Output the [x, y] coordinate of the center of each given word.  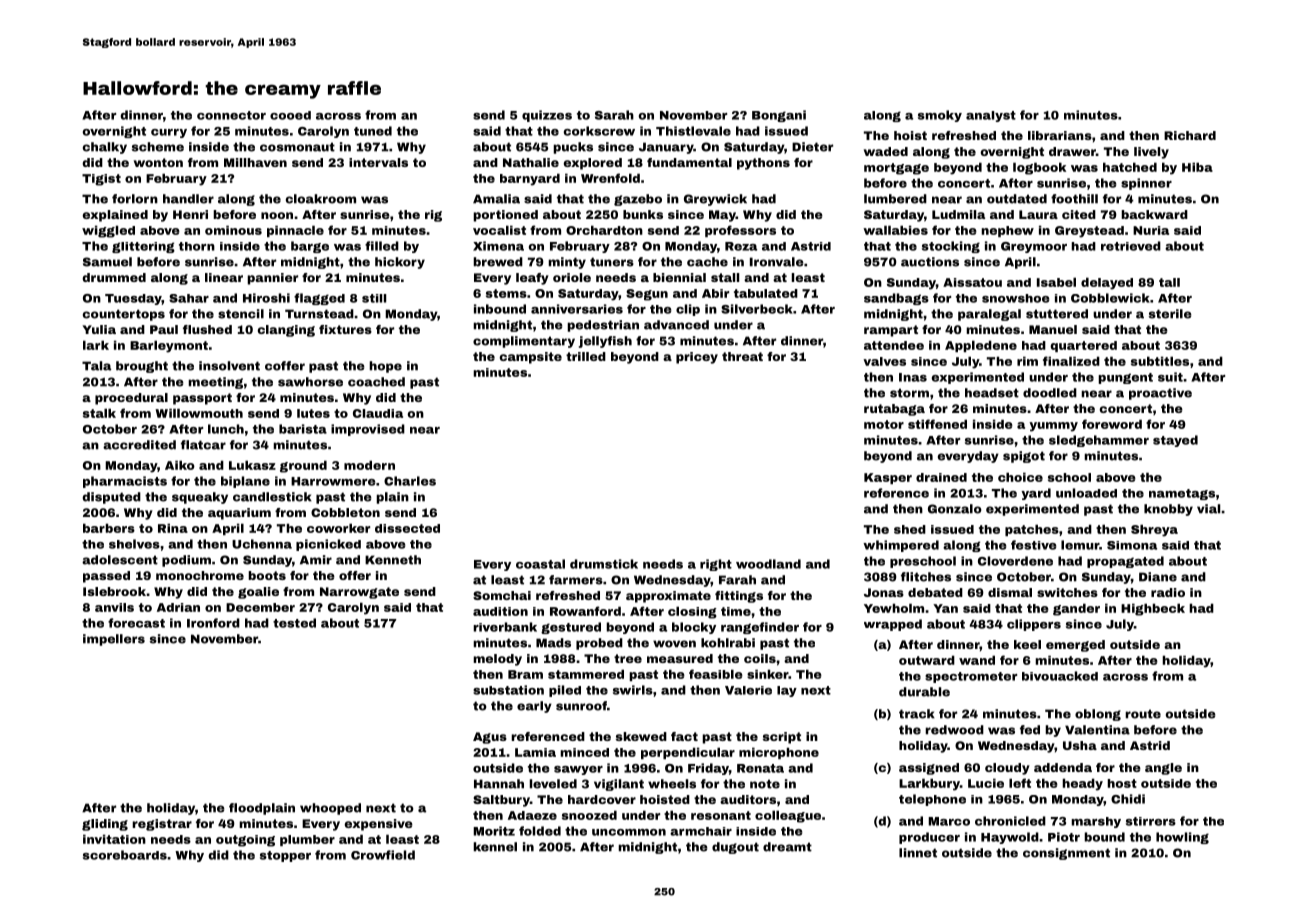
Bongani [779, 116]
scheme [158, 147]
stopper [285, 856]
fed [1030, 730]
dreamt [787, 847]
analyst [991, 116]
